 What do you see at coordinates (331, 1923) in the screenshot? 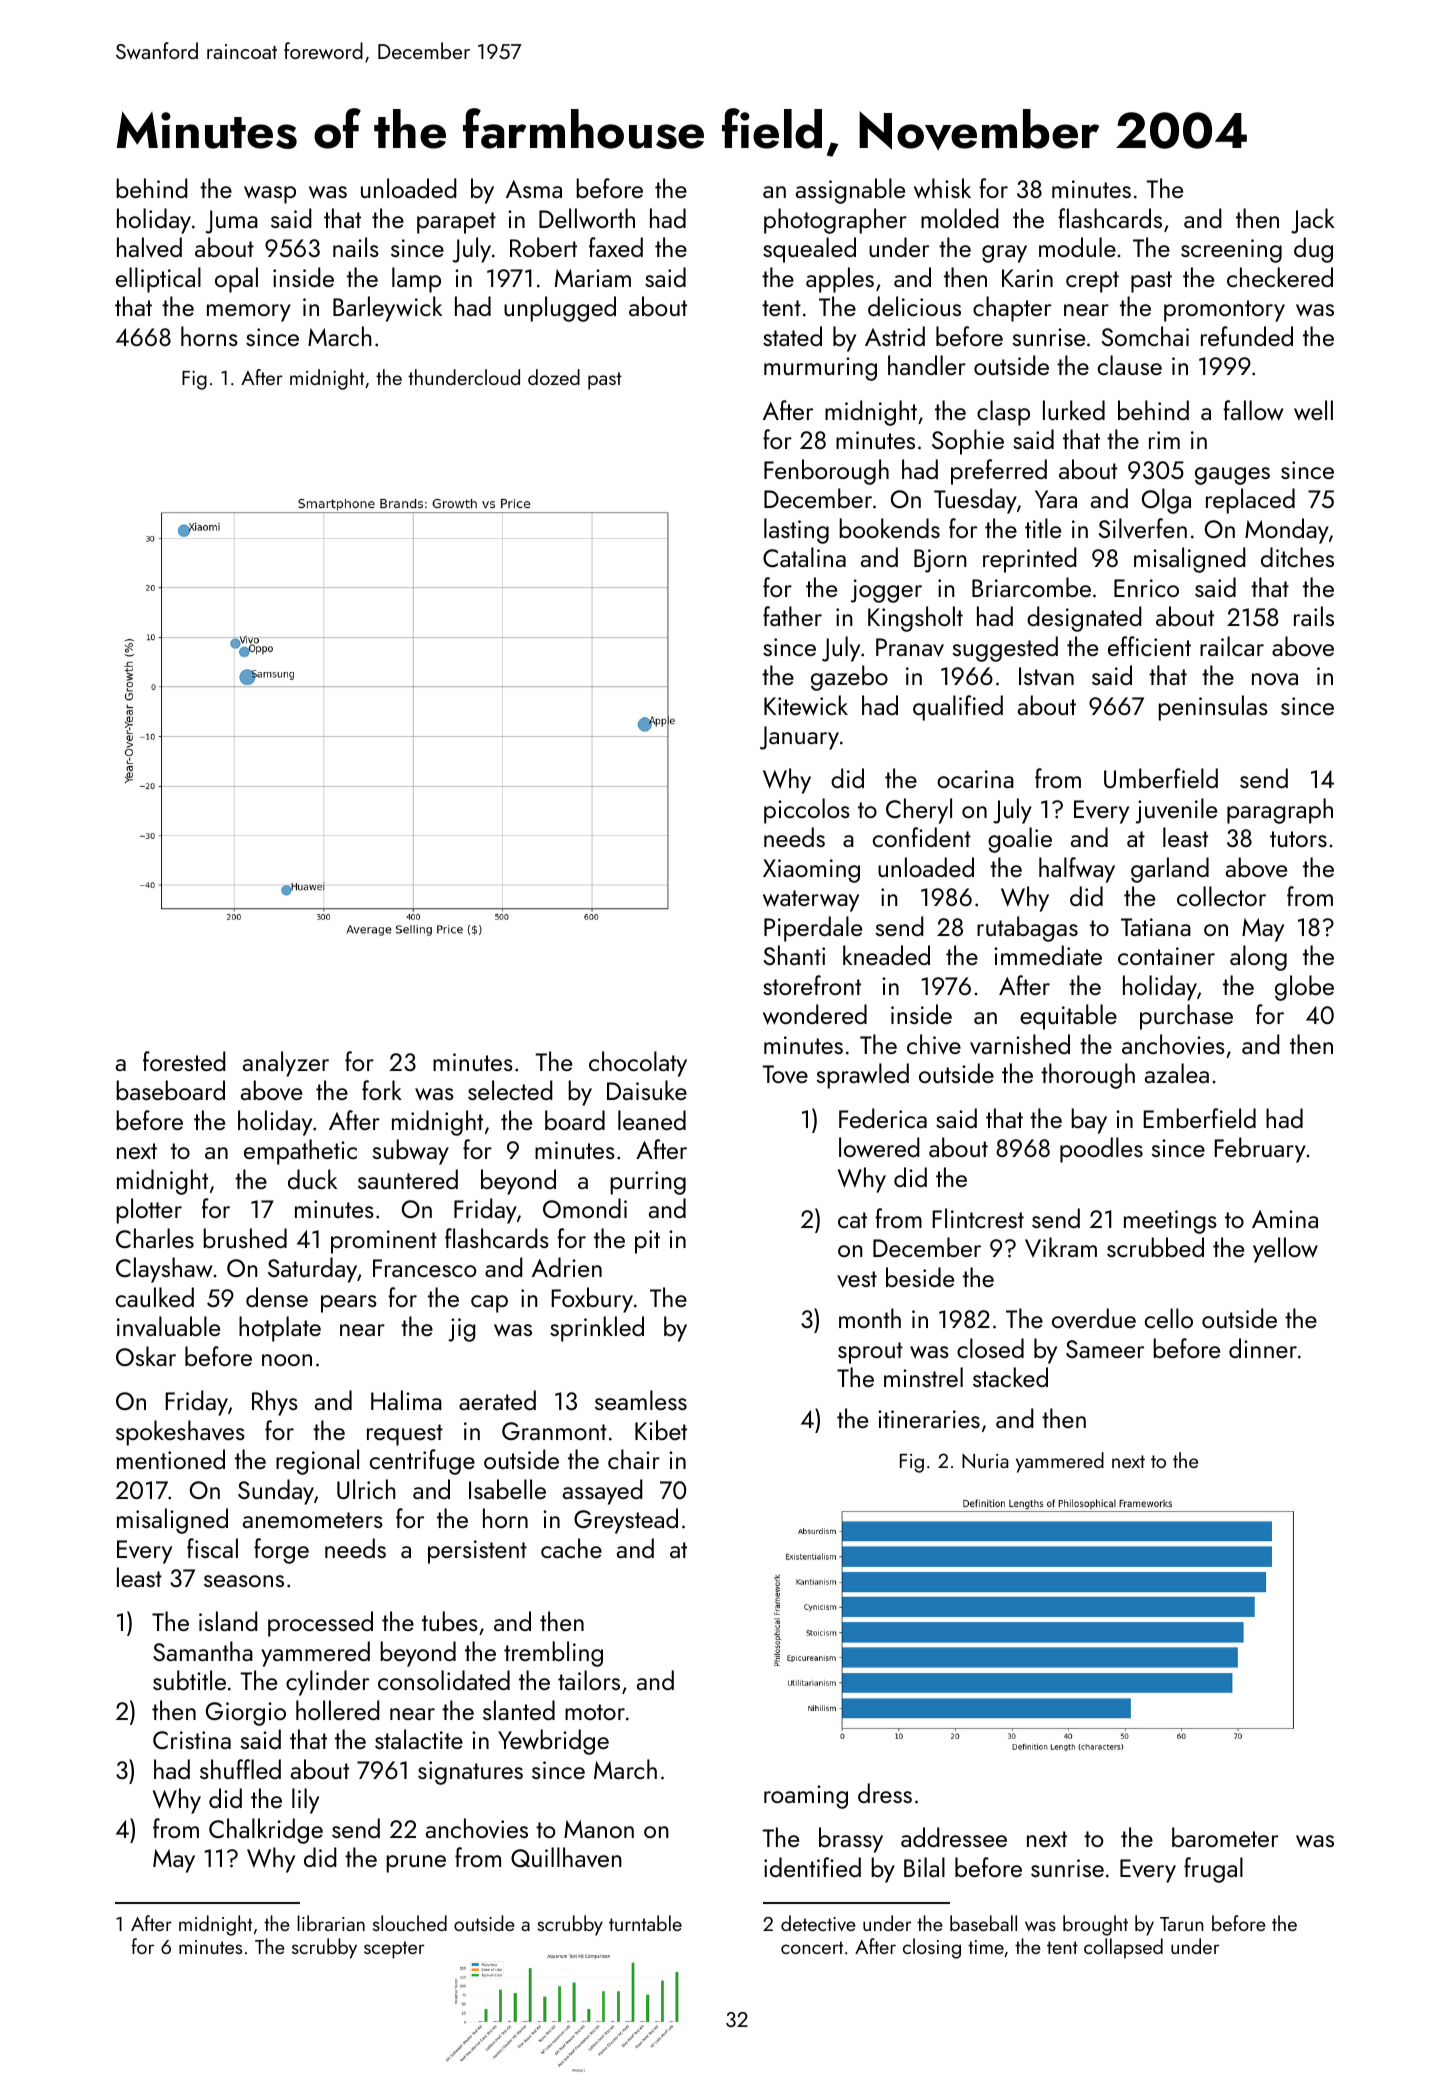
I see `librarian` at bounding box center [331, 1923].
